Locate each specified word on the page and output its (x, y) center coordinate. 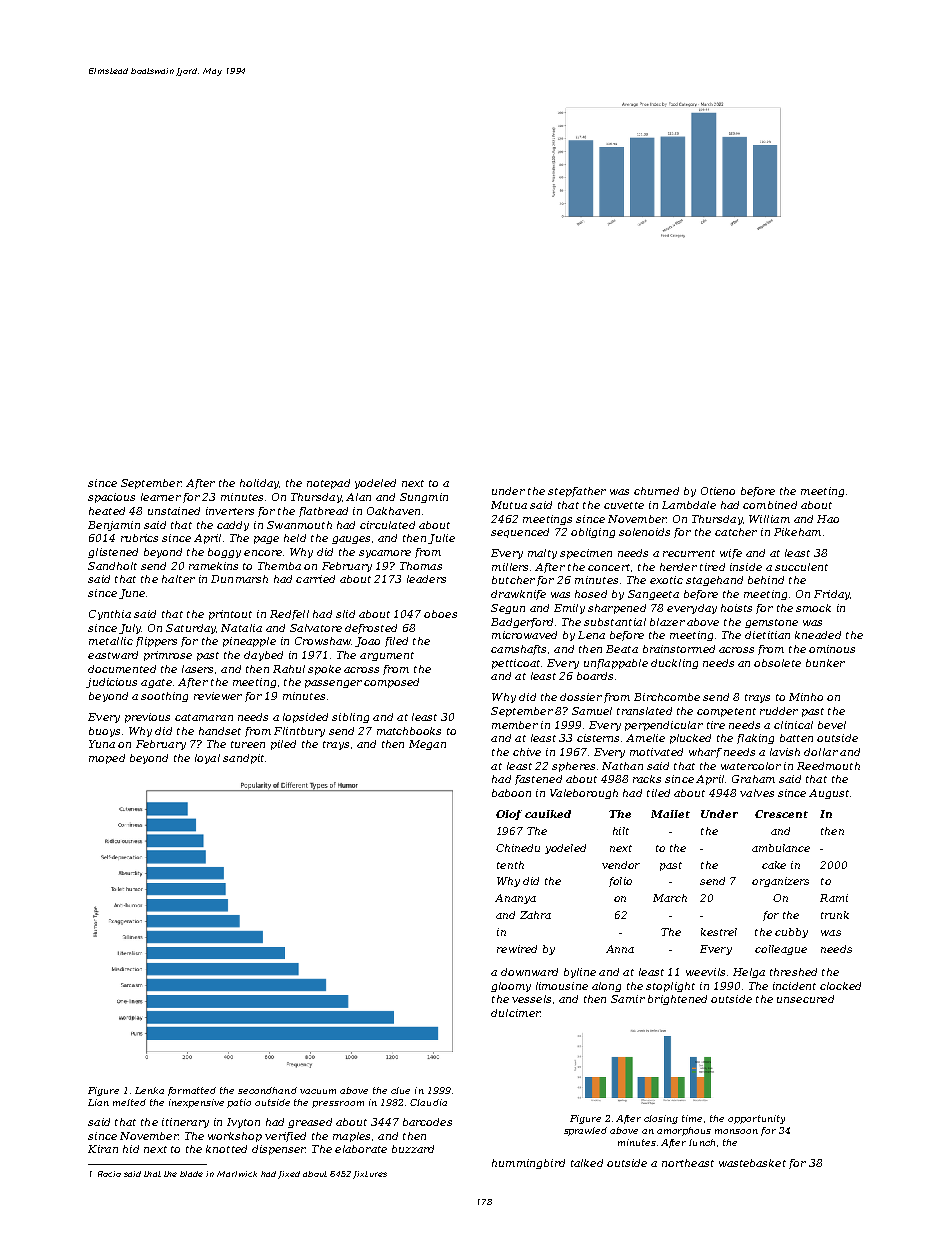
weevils (705, 972)
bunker (825, 663)
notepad (328, 484)
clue (400, 1090)
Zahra (535, 915)
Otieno (718, 491)
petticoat (516, 664)
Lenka (149, 1090)
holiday (259, 484)
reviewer (218, 696)
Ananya (515, 899)
